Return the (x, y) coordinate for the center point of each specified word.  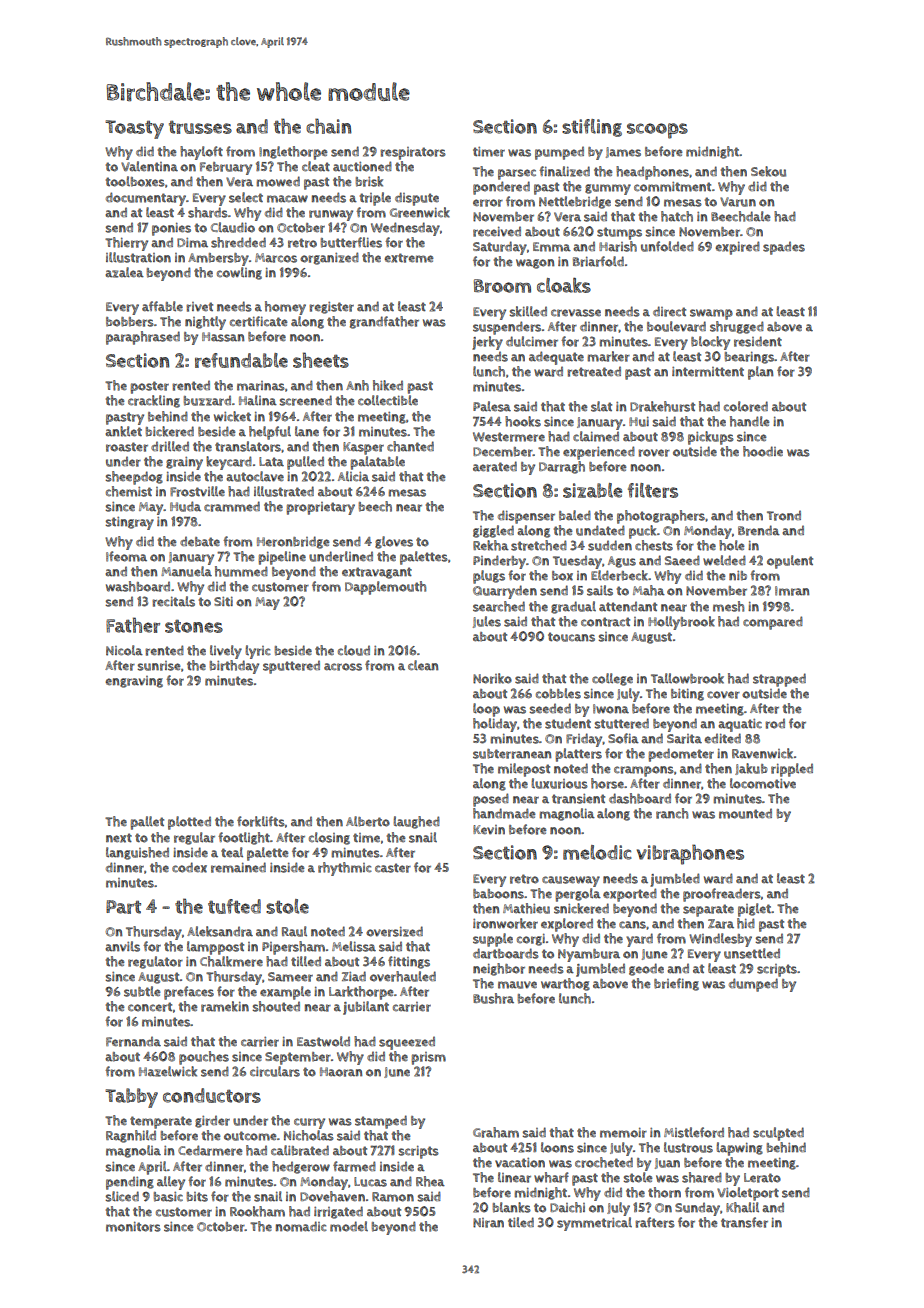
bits (197, 1197)
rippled (792, 770)
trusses (200, 127)
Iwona (611, 709)
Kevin (489, 830)
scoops (657, 131)
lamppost (215, 948)
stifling (592, 128)
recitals (173, 601)
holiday (495, 725)
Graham (496, 1132)
